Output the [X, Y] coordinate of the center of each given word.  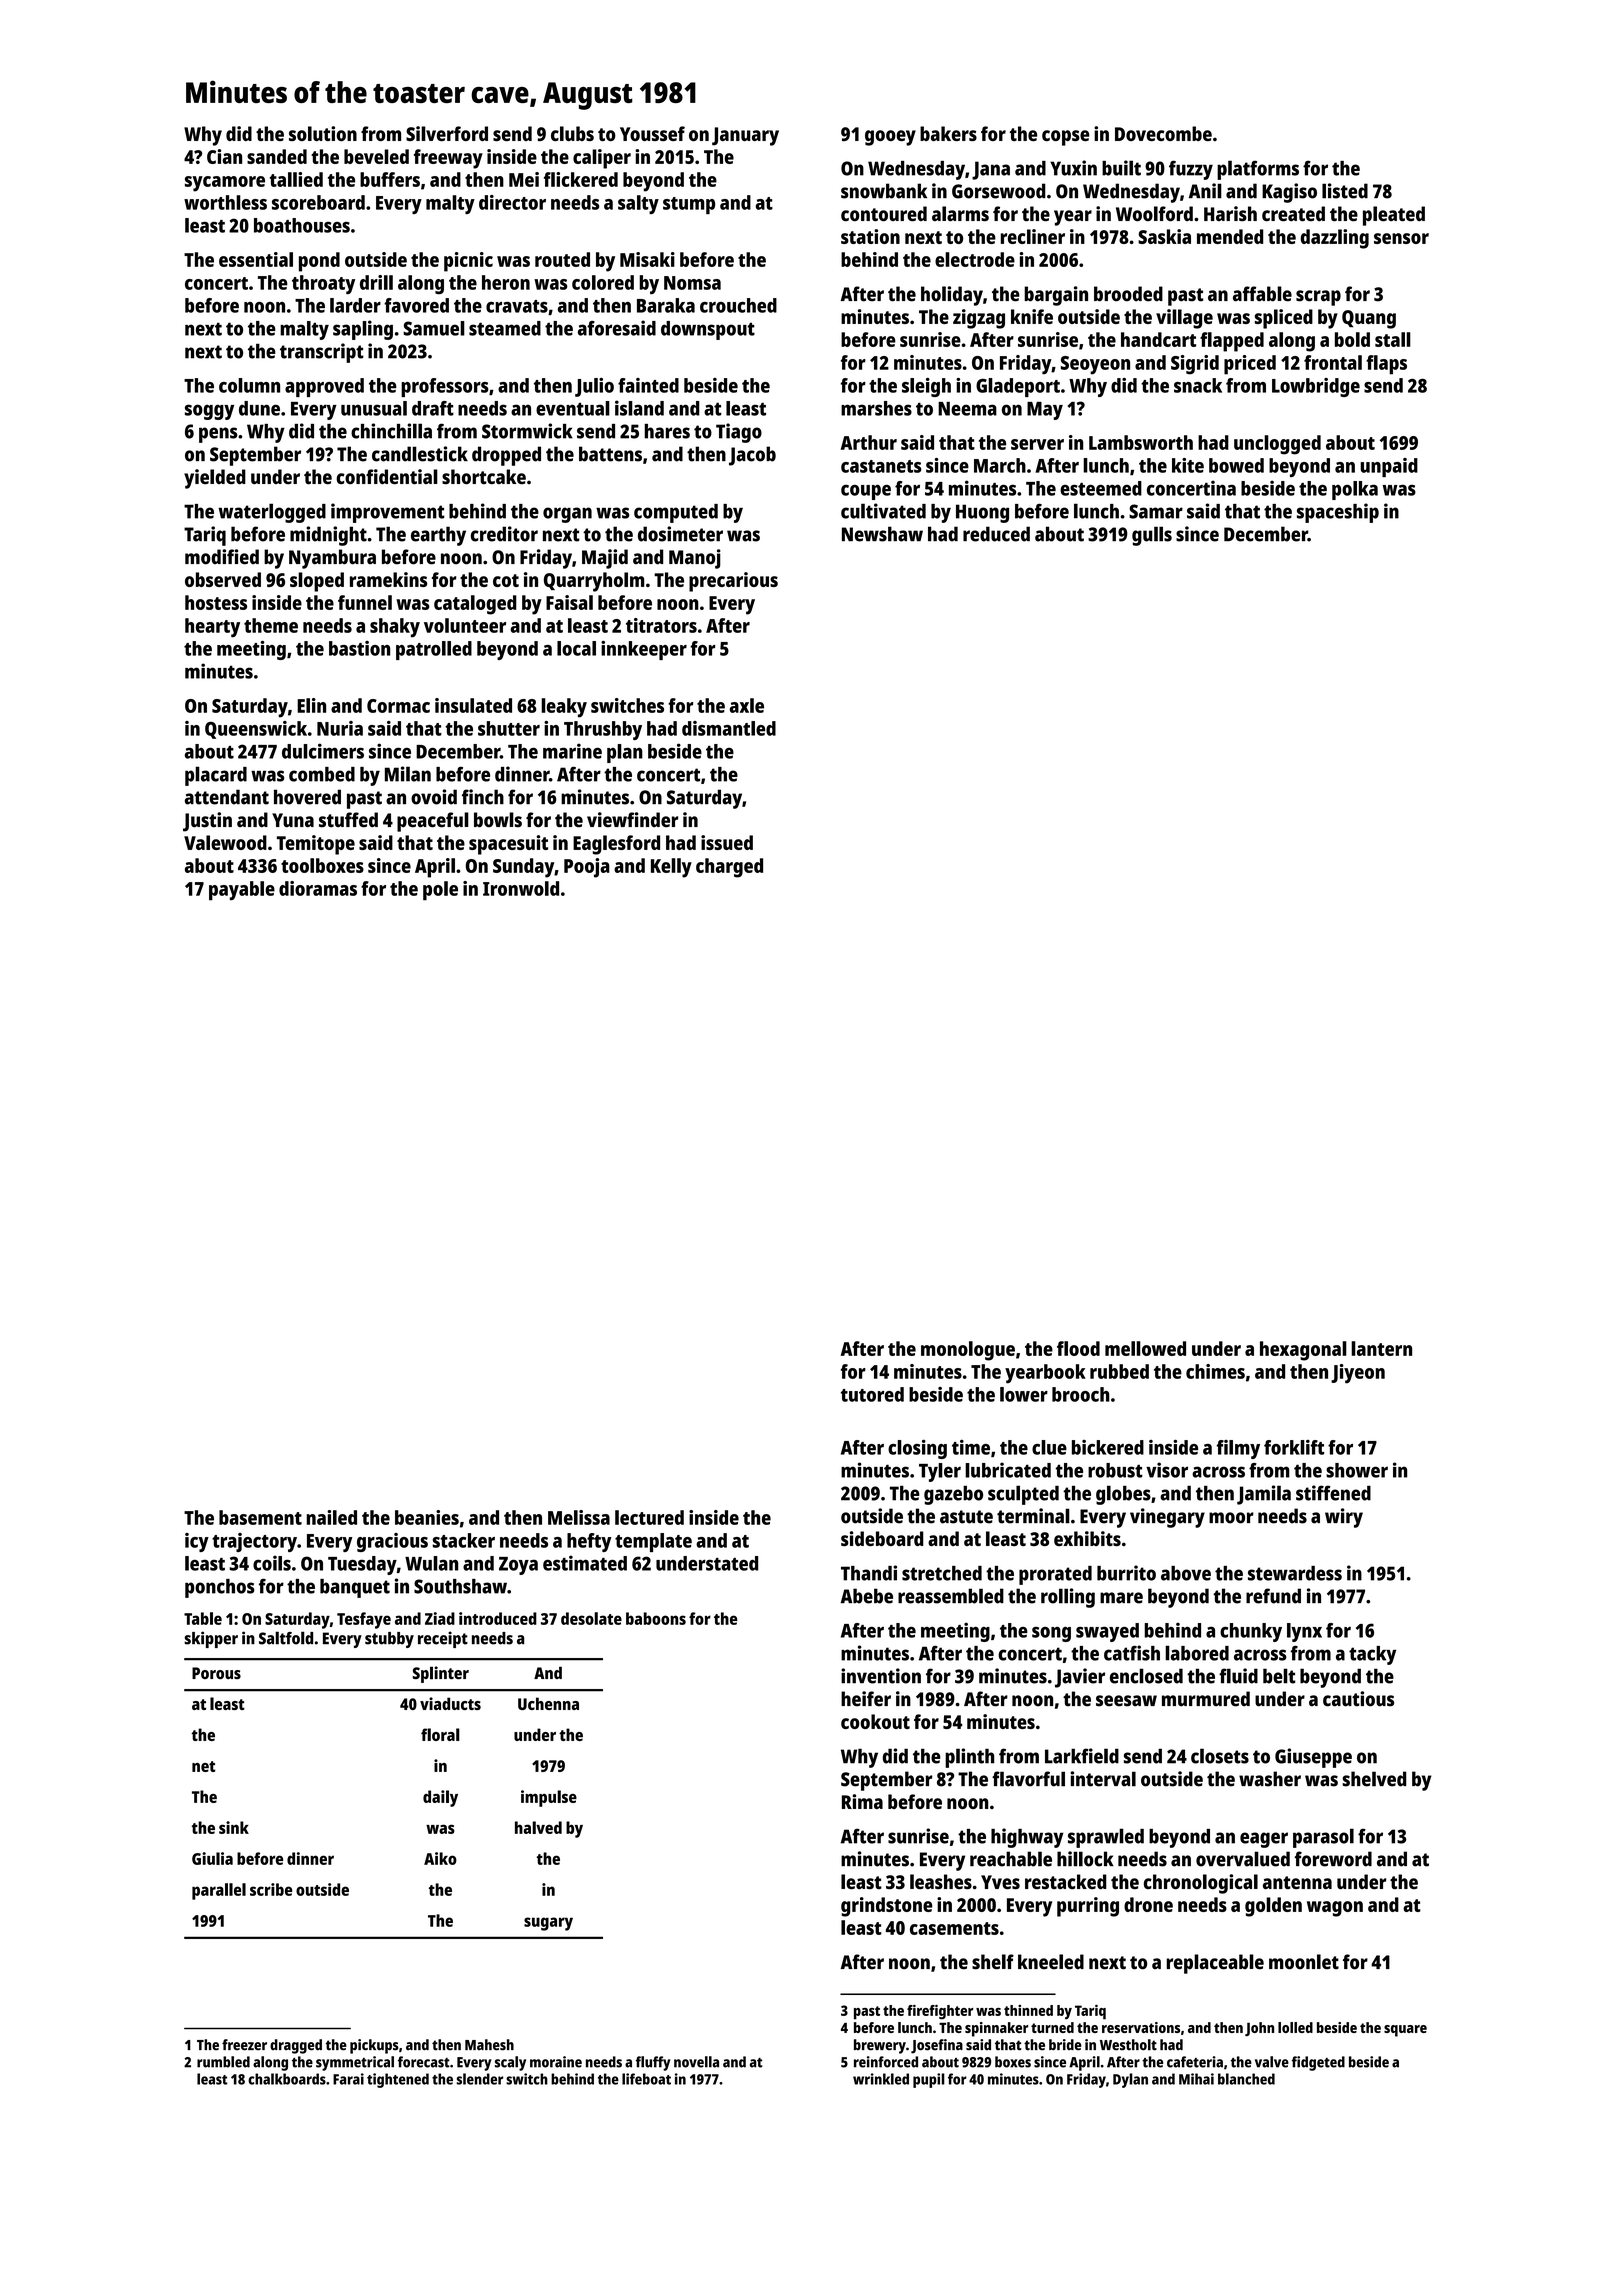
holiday [952, 296]
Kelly [671, 868]
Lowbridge [1316, 387]
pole [440, 891]
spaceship [1338, 513]
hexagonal [1303, 1351]
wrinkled [881, 2079]
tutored [872, 1394]
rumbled [223, 2062]
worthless [225, 202]
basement [260, 1517]
